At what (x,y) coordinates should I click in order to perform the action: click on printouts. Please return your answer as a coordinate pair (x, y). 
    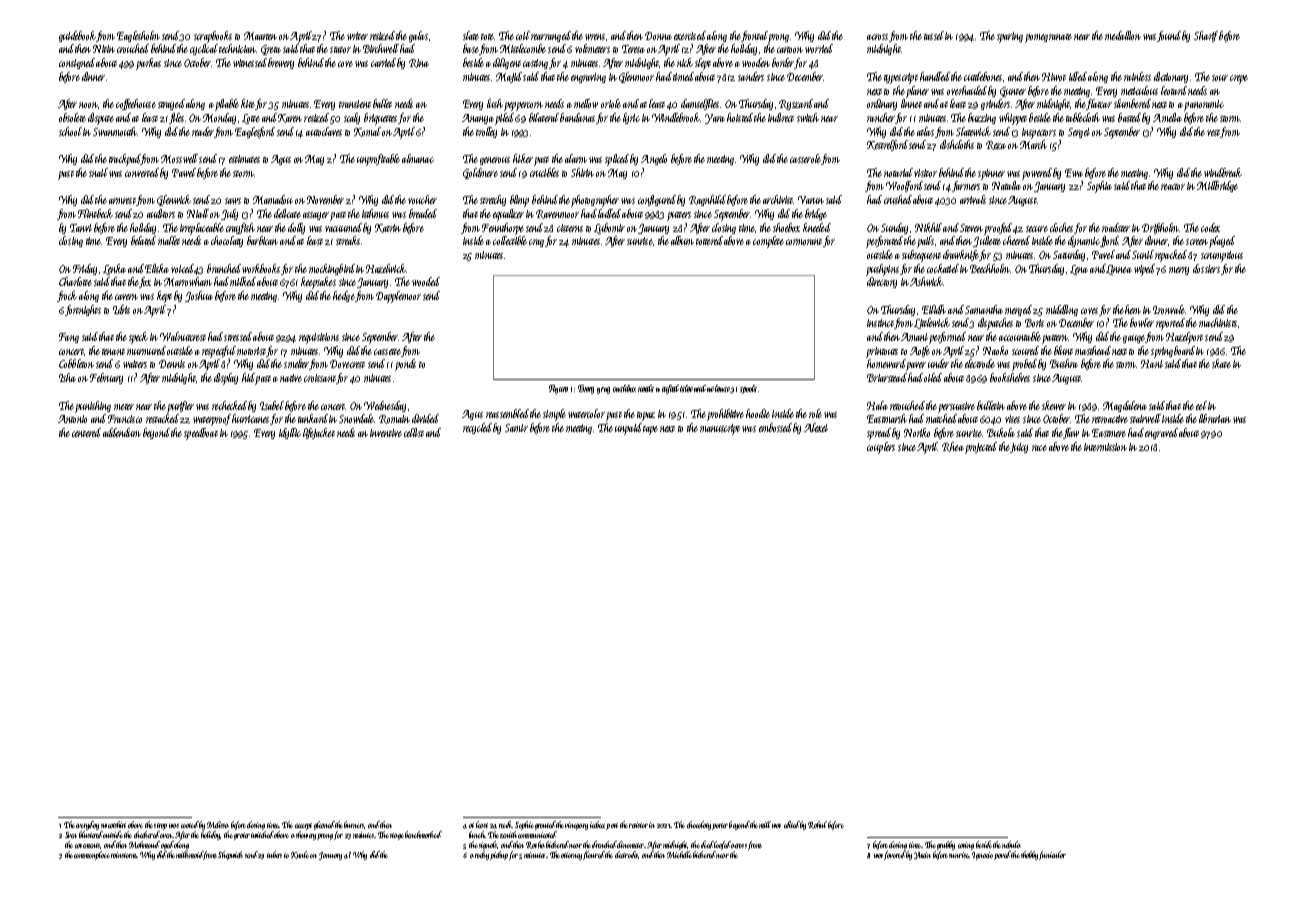
    Looking at the image, I should click on (882, 352).
